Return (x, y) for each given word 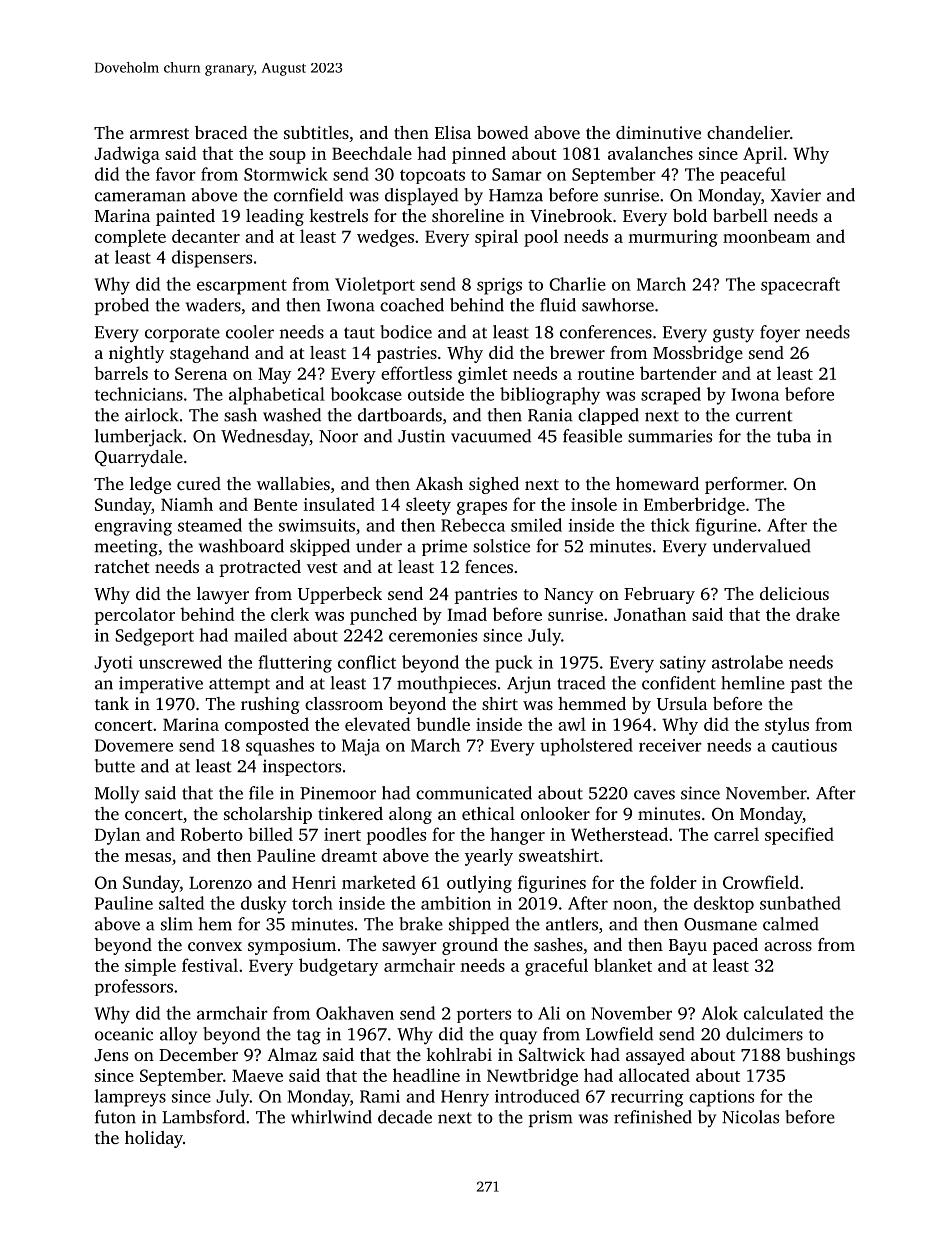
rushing (270, 705)
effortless (416, 373)
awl (572, 724)
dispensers (212, 259)
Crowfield (761, 882)
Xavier (796, 195)
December (198, 1054)
